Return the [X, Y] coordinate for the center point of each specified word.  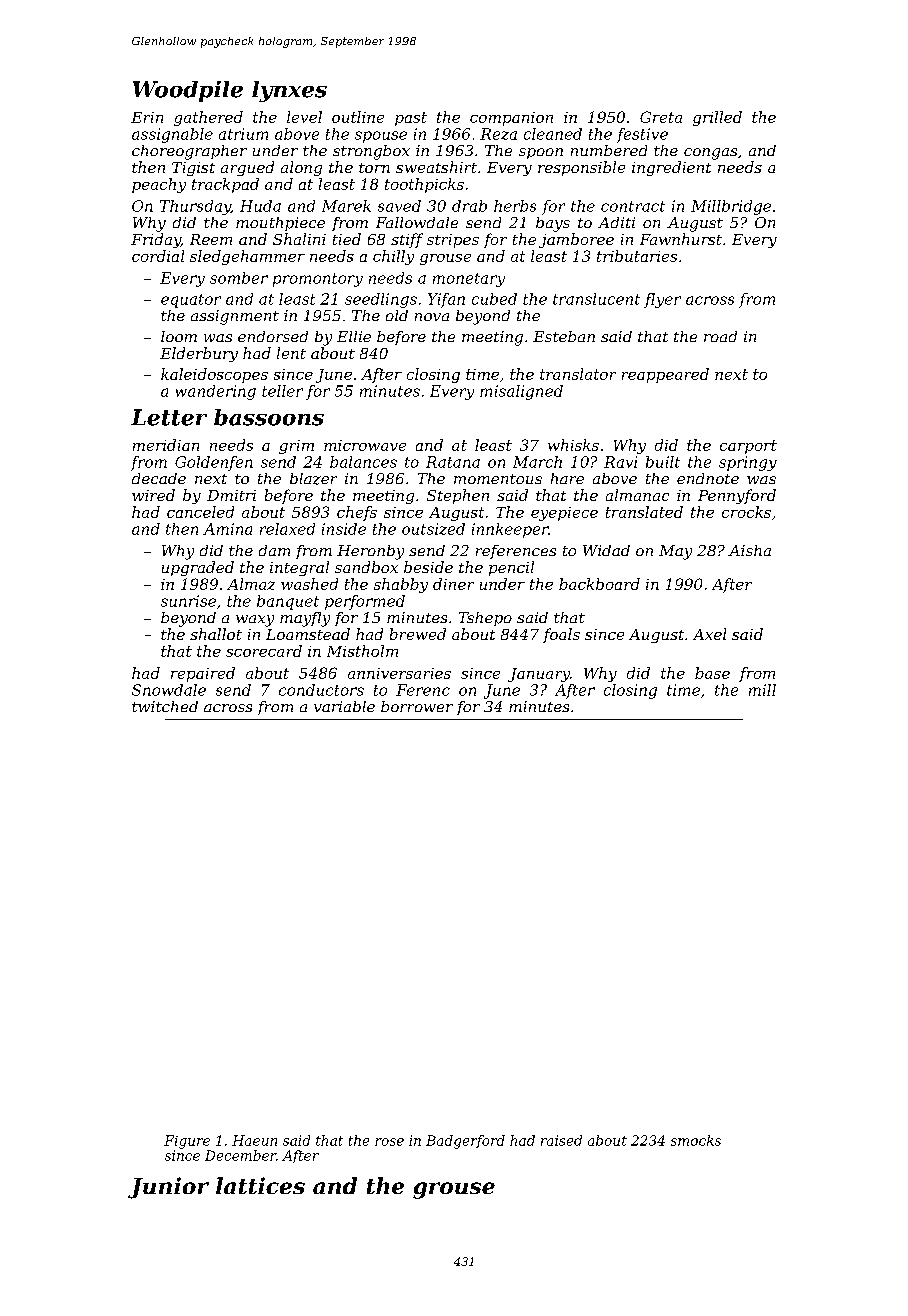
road [720, 336]
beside [428, 567]
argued [247, 168]
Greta [661, 117]
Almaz [251, 584]
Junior [168, 1188]
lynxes [289, 91]
